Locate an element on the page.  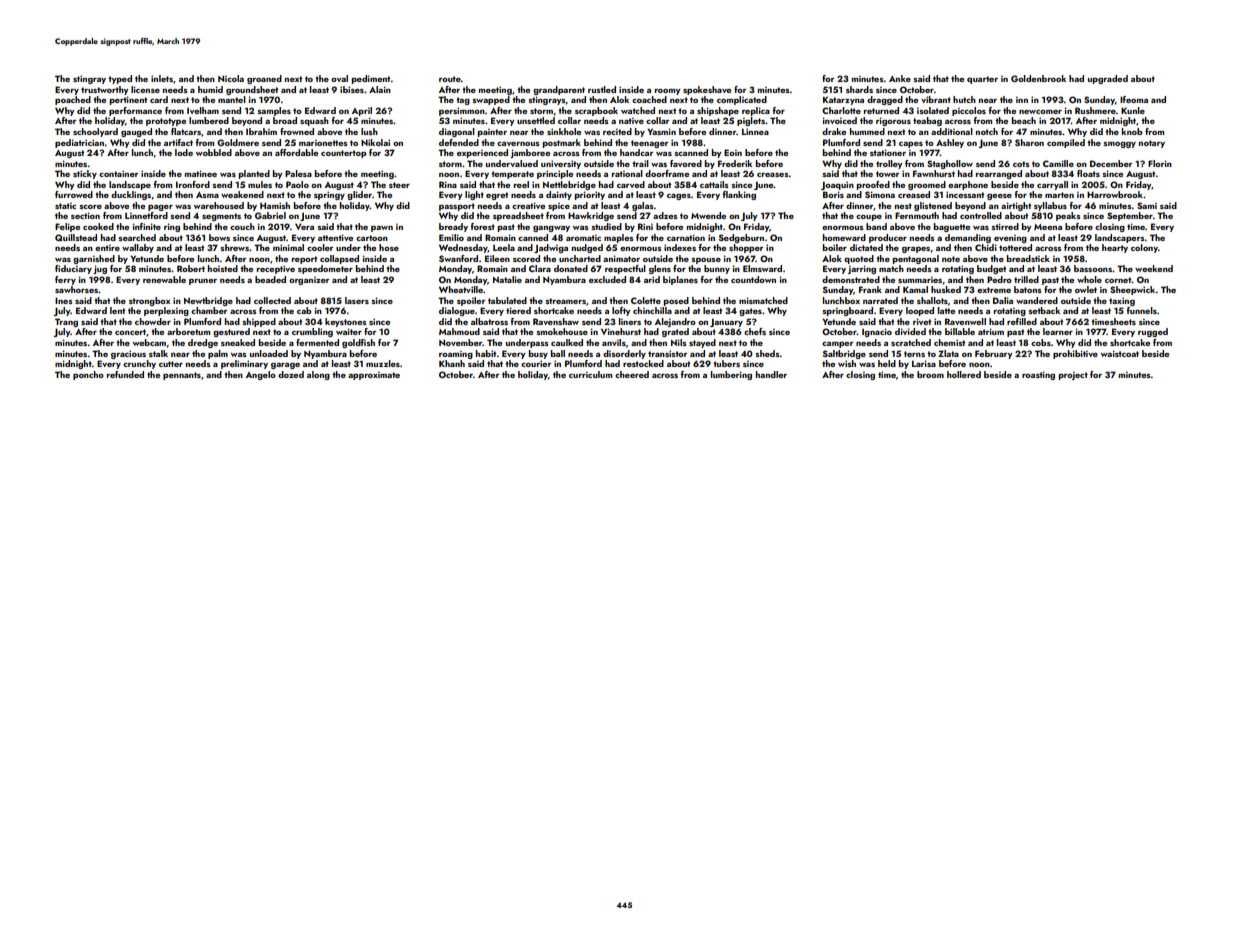
notch is located at coordinates (987, 131).
